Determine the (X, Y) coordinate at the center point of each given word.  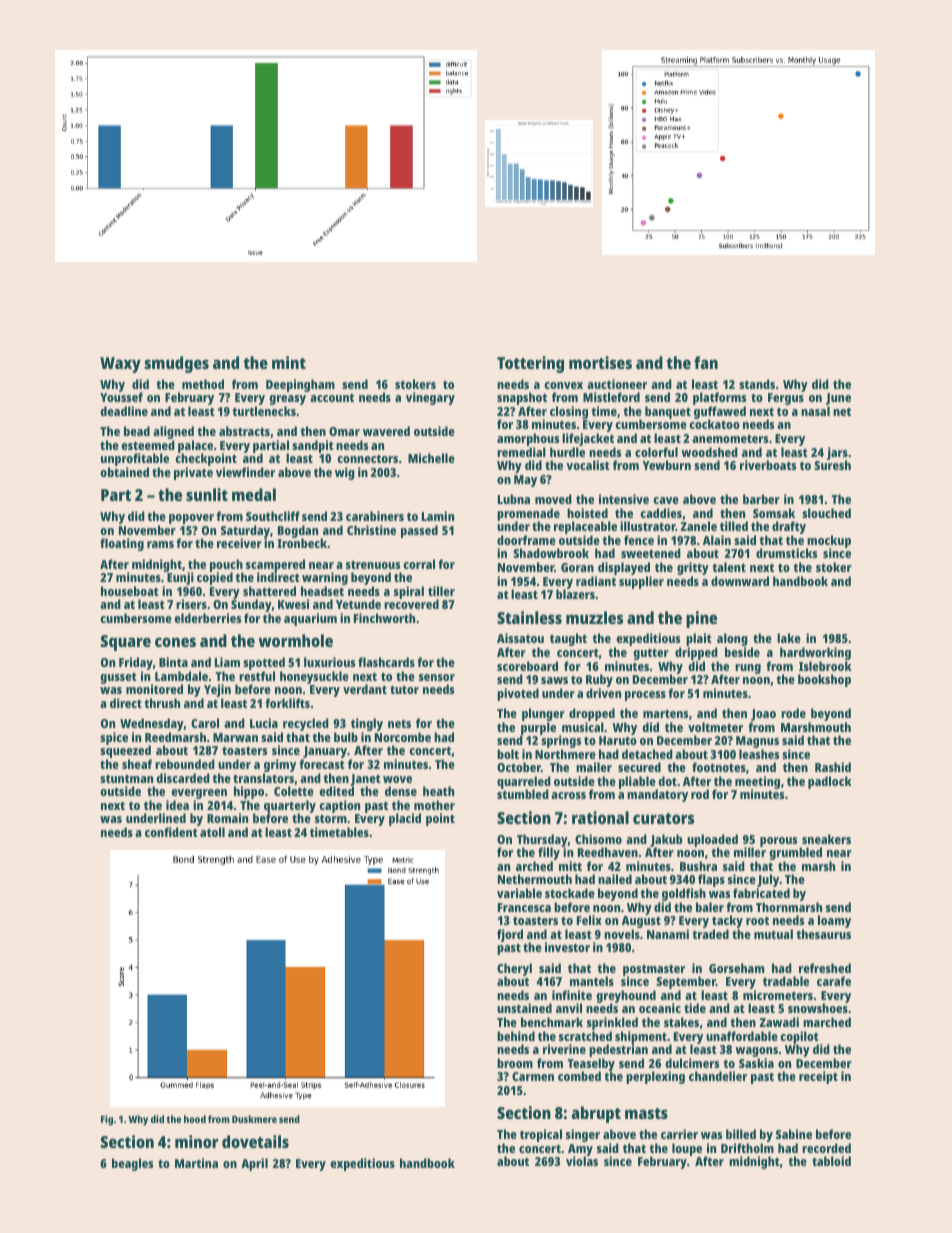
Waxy (120, 365)
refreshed (825, 968)
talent (729, 567)
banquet (668, 412)
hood (195, 1119)
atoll (212, 832)
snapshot (522, 398)
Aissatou (520, 638)
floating (122, 544)
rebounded (185, 764)
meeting (757, 783)
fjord (510, 935)
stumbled (523, 794)
